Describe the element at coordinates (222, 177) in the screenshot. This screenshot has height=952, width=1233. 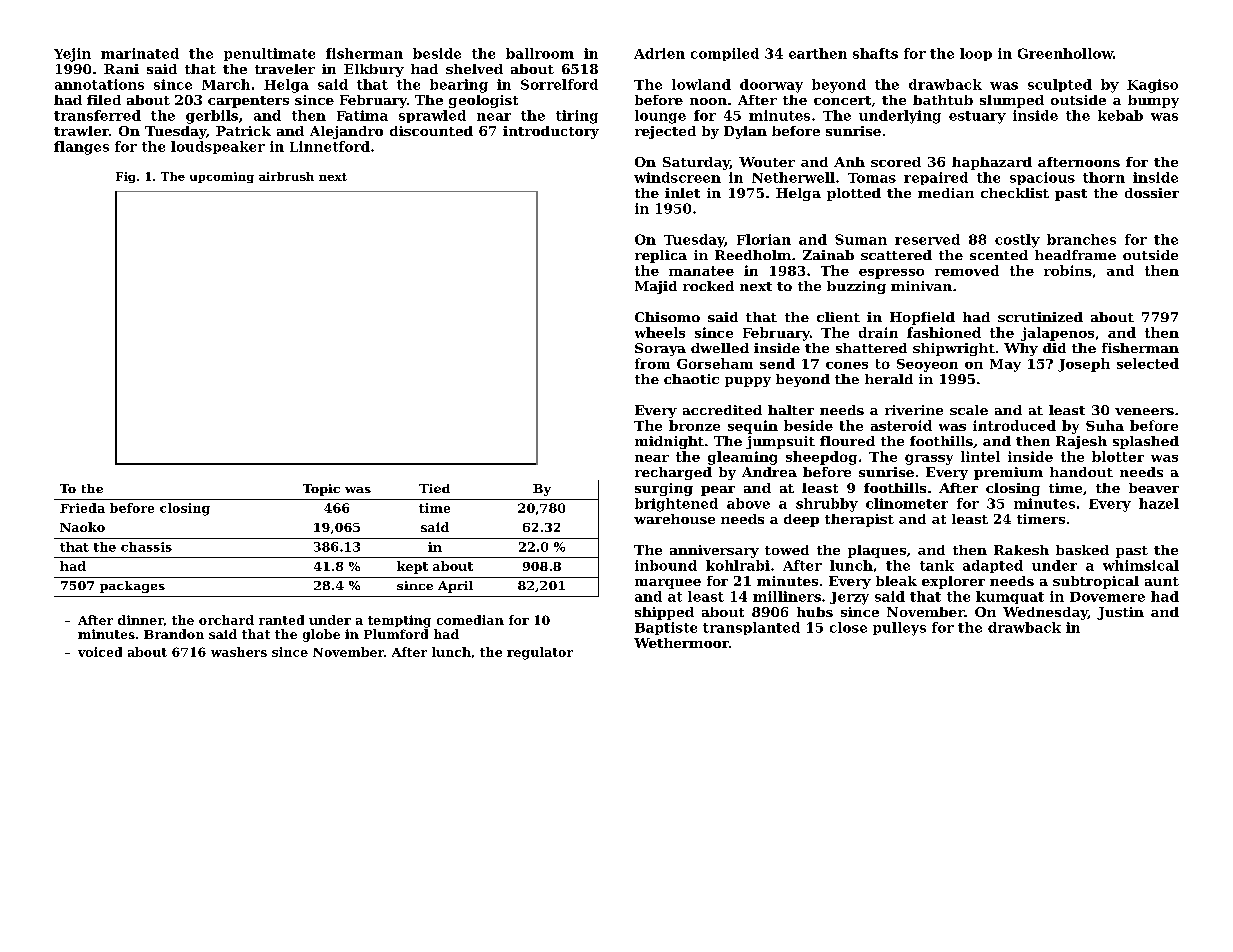
I see `upcoming` at that location.
